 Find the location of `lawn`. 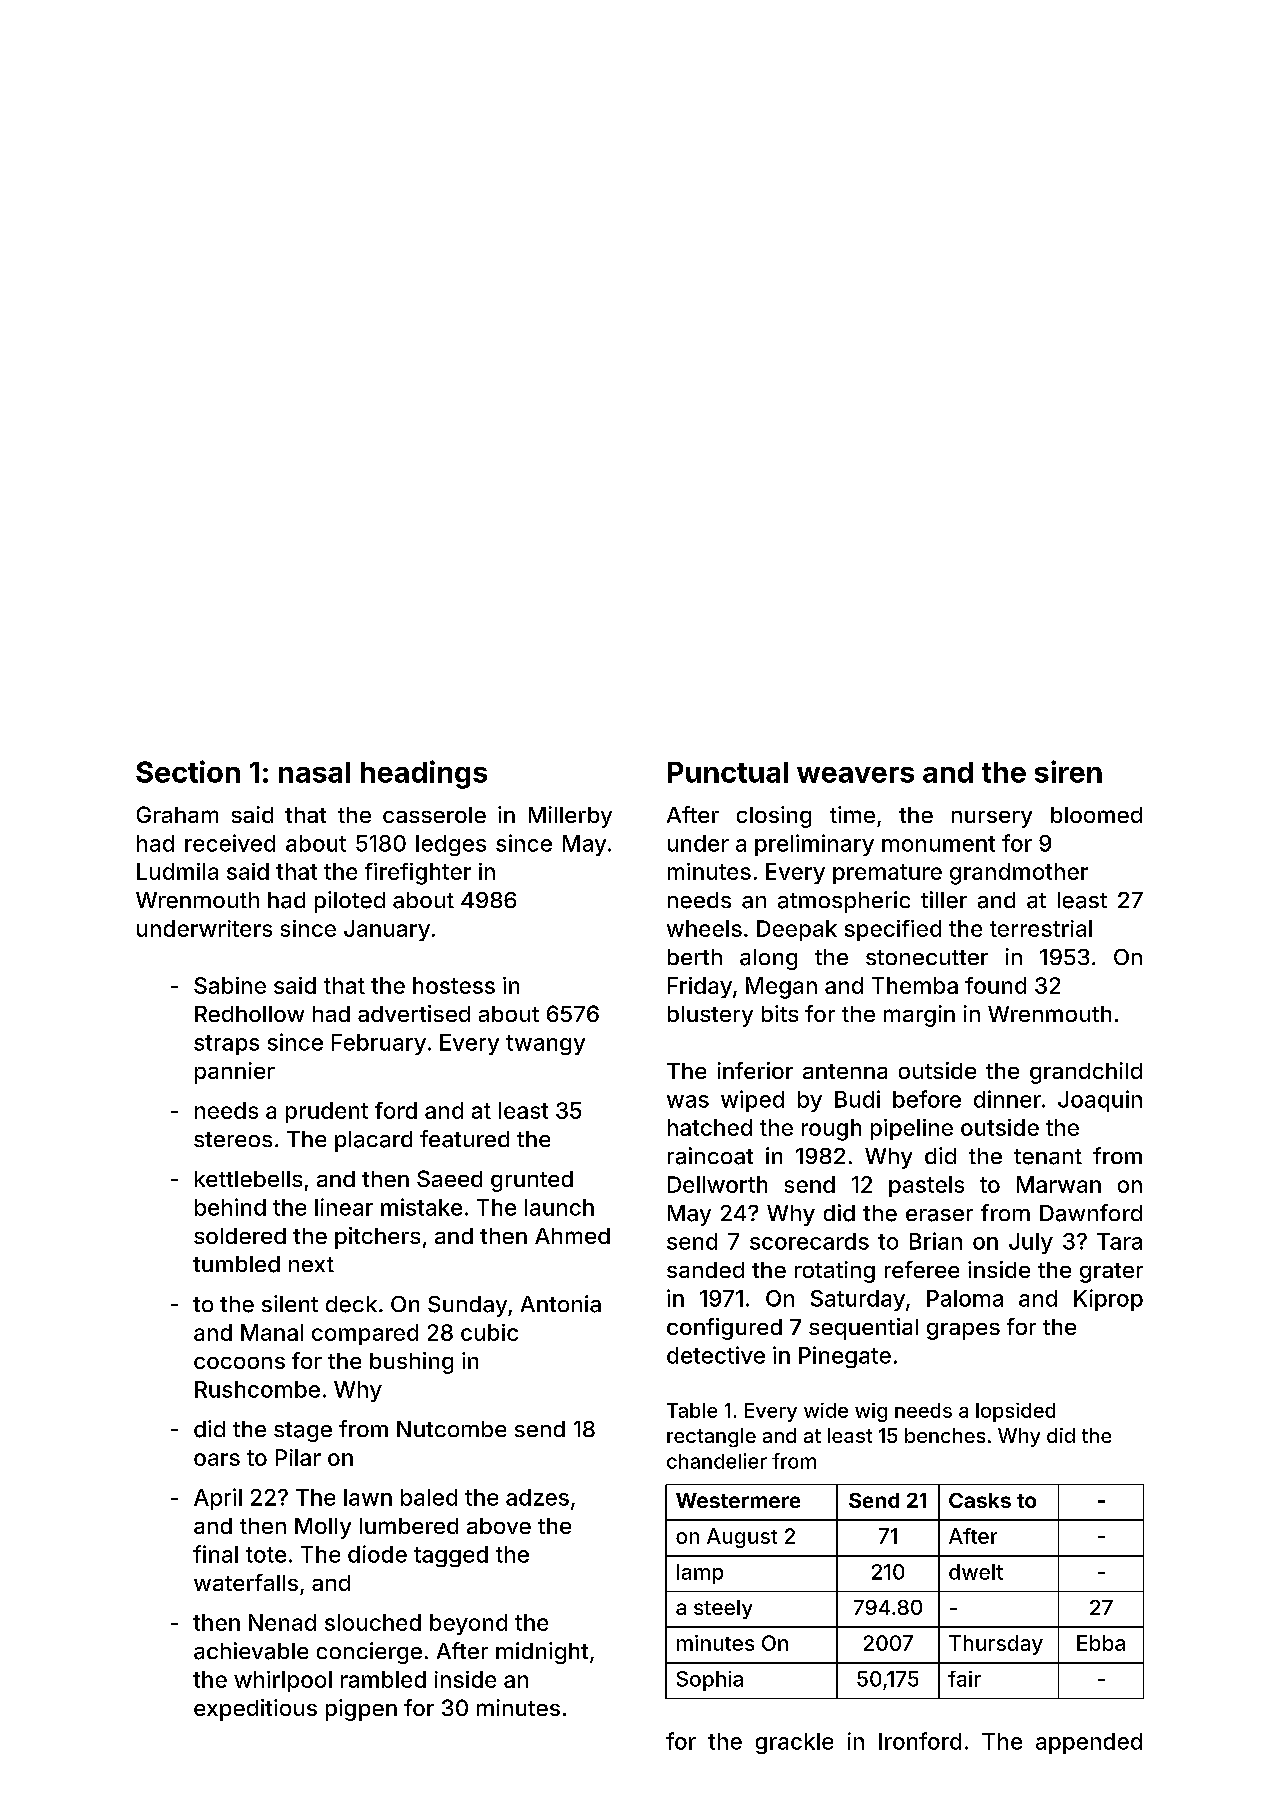

lawn is located at coordinates (368, 1497).
